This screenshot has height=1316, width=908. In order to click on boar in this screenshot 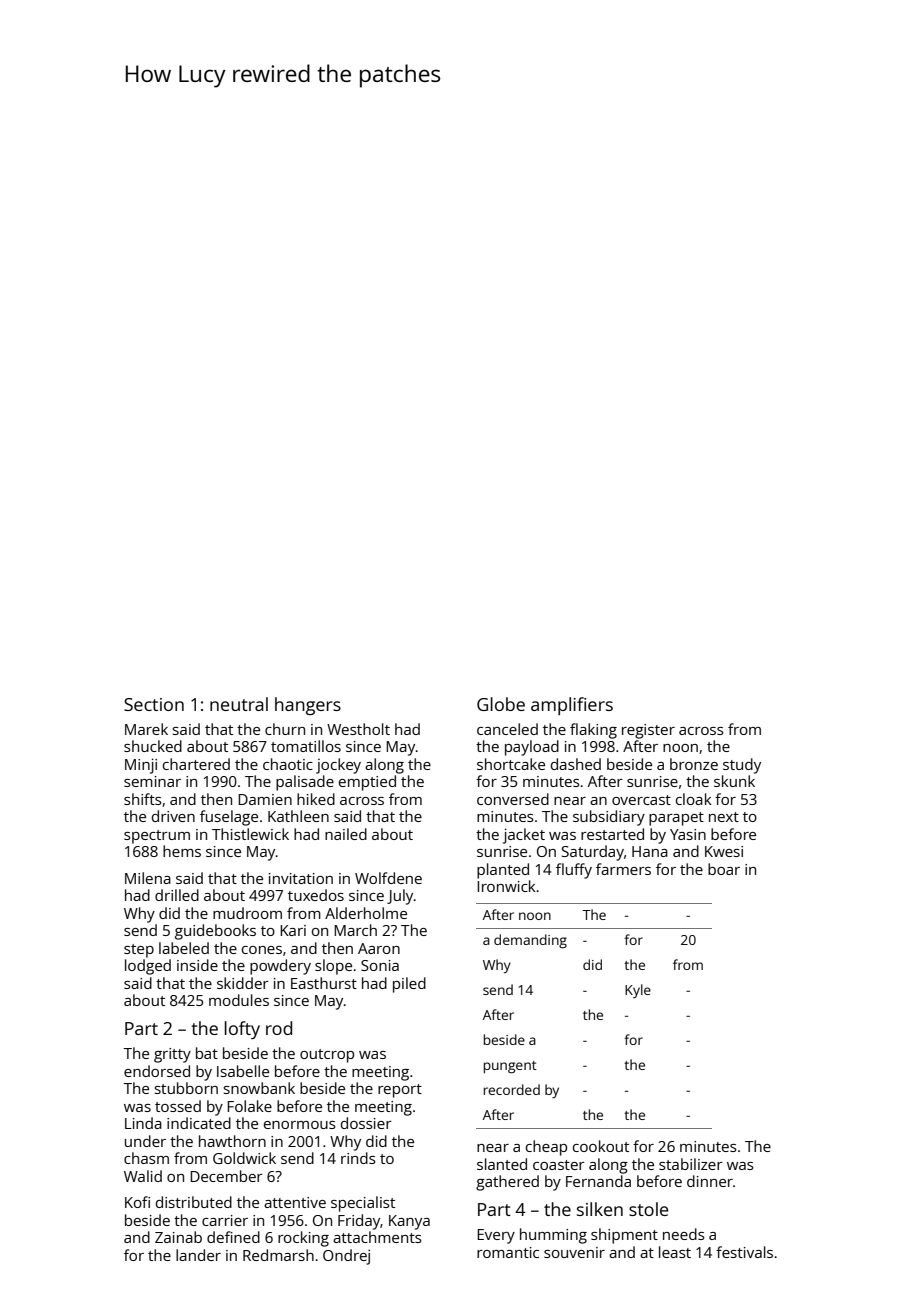, I will do `click(724, 869)`.
